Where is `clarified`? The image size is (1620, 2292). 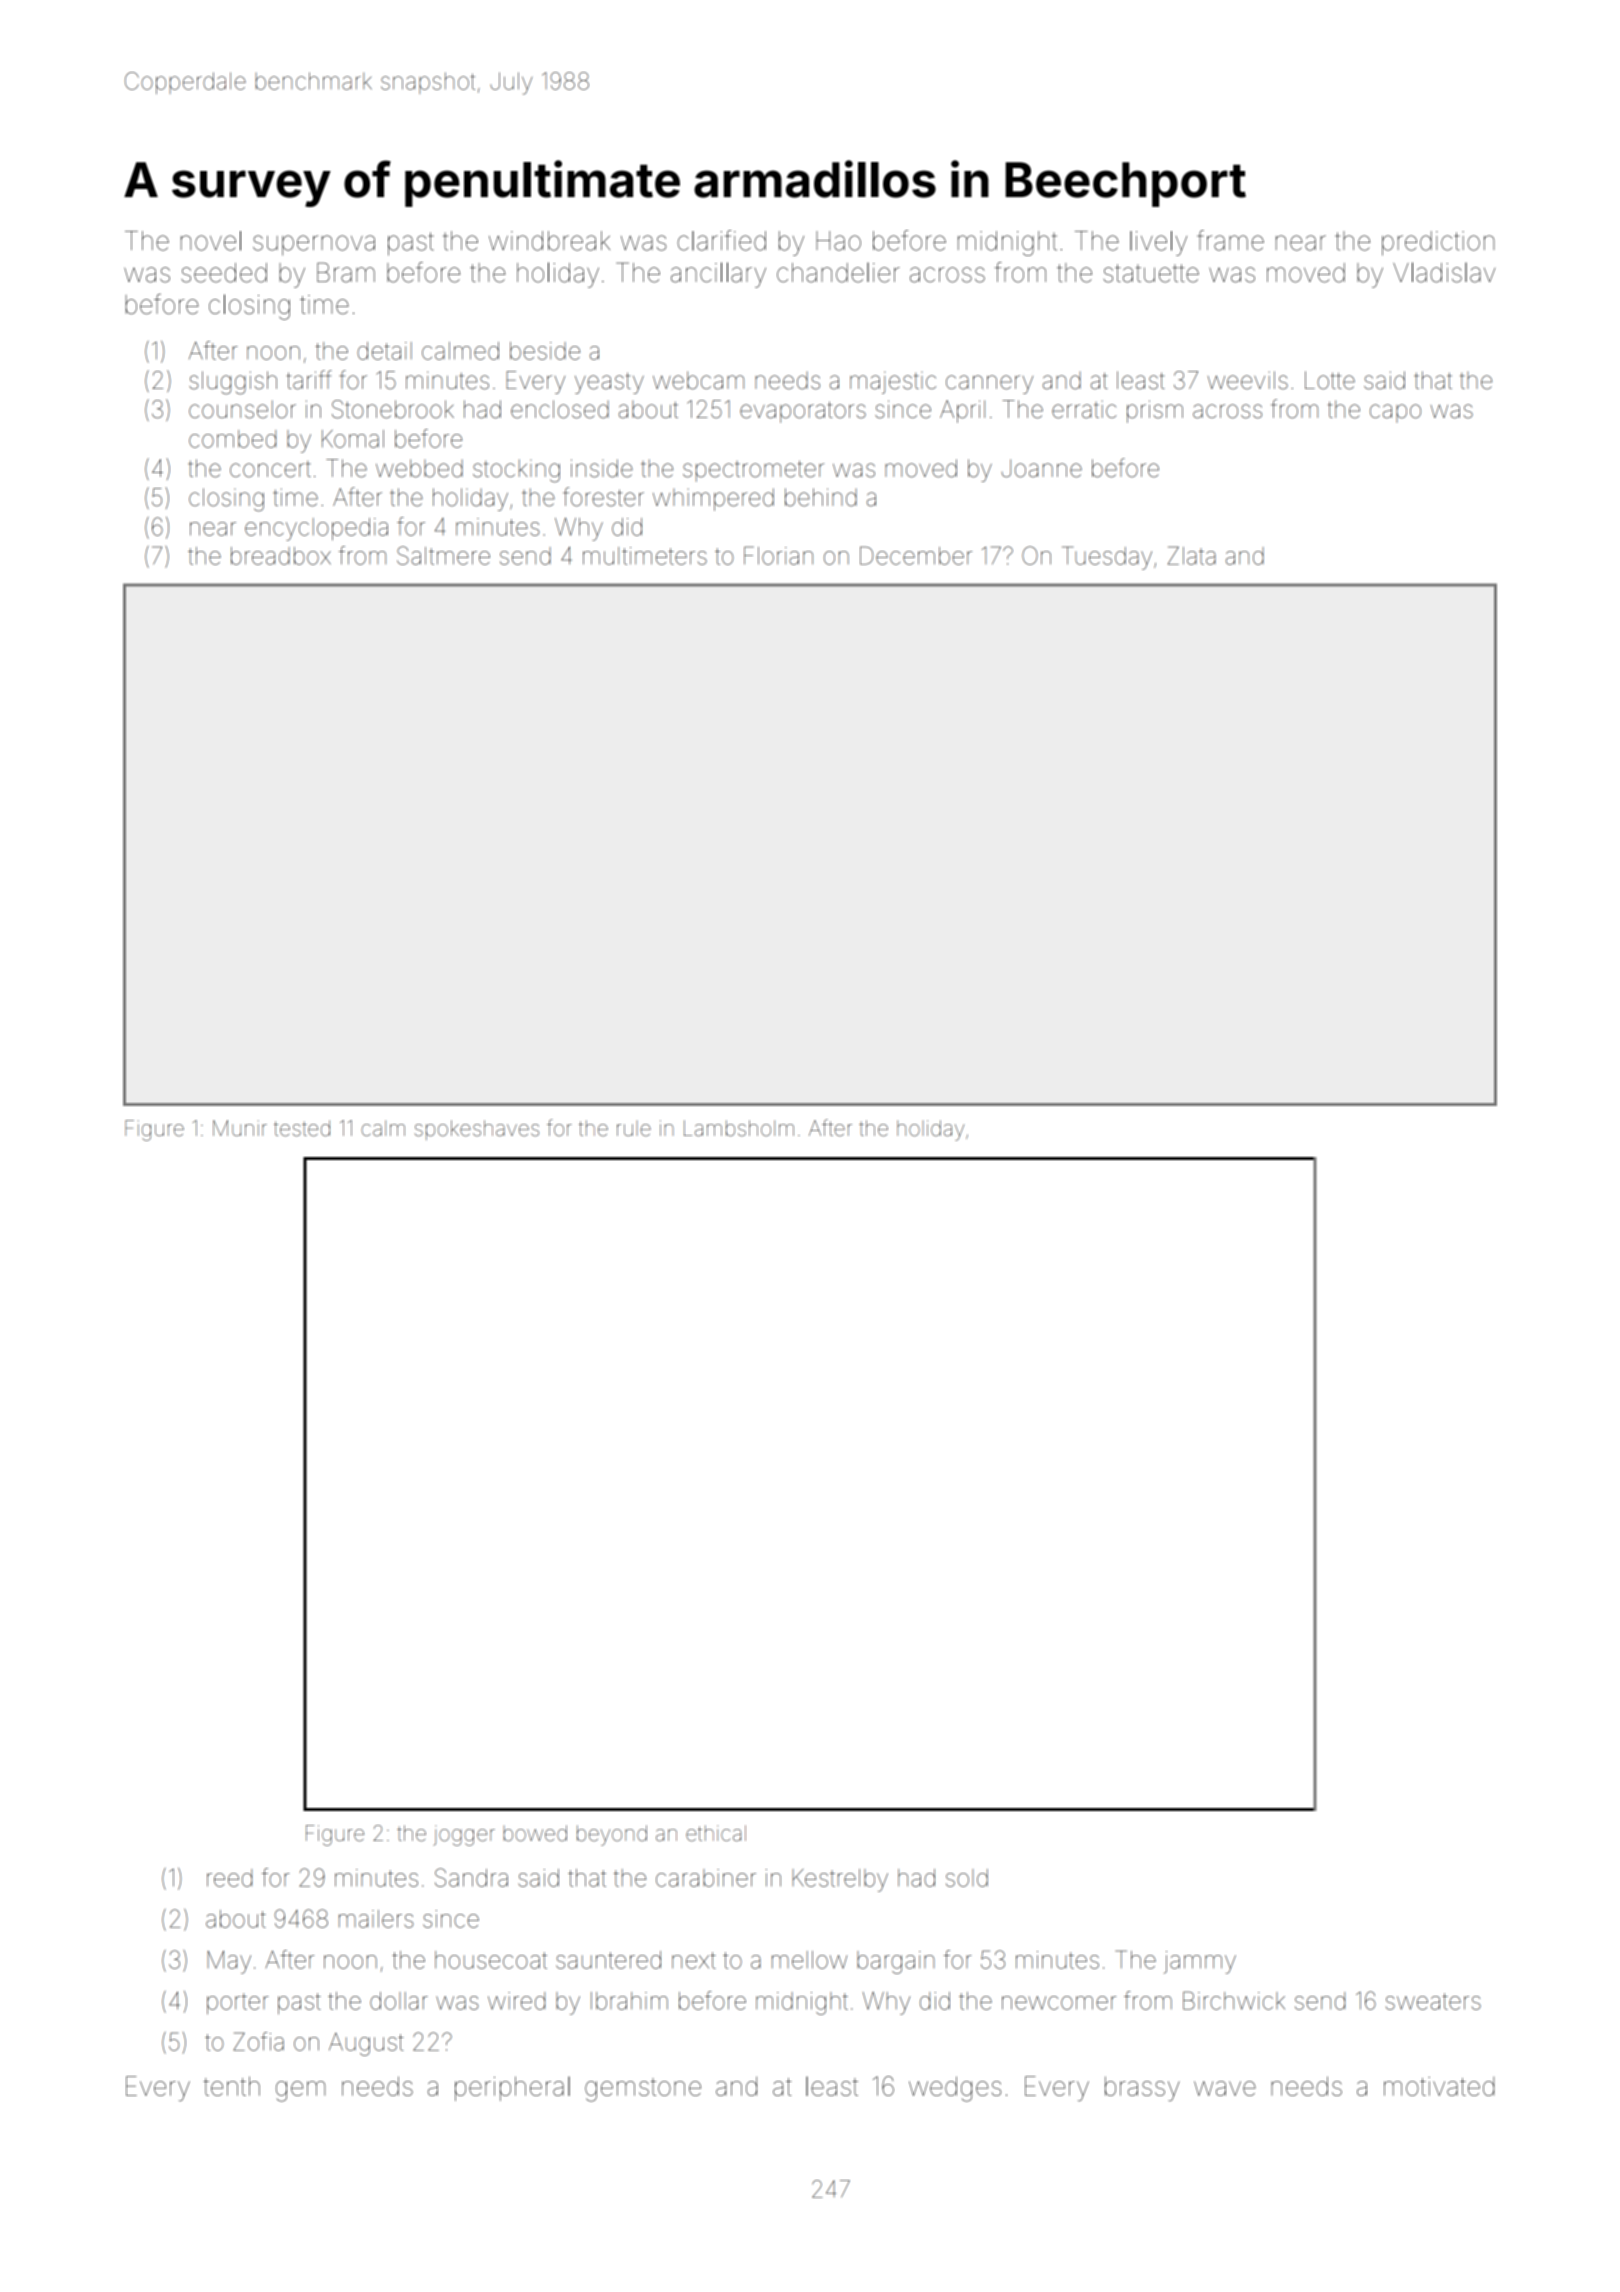 clarified is located at coordinates (721, 240).
